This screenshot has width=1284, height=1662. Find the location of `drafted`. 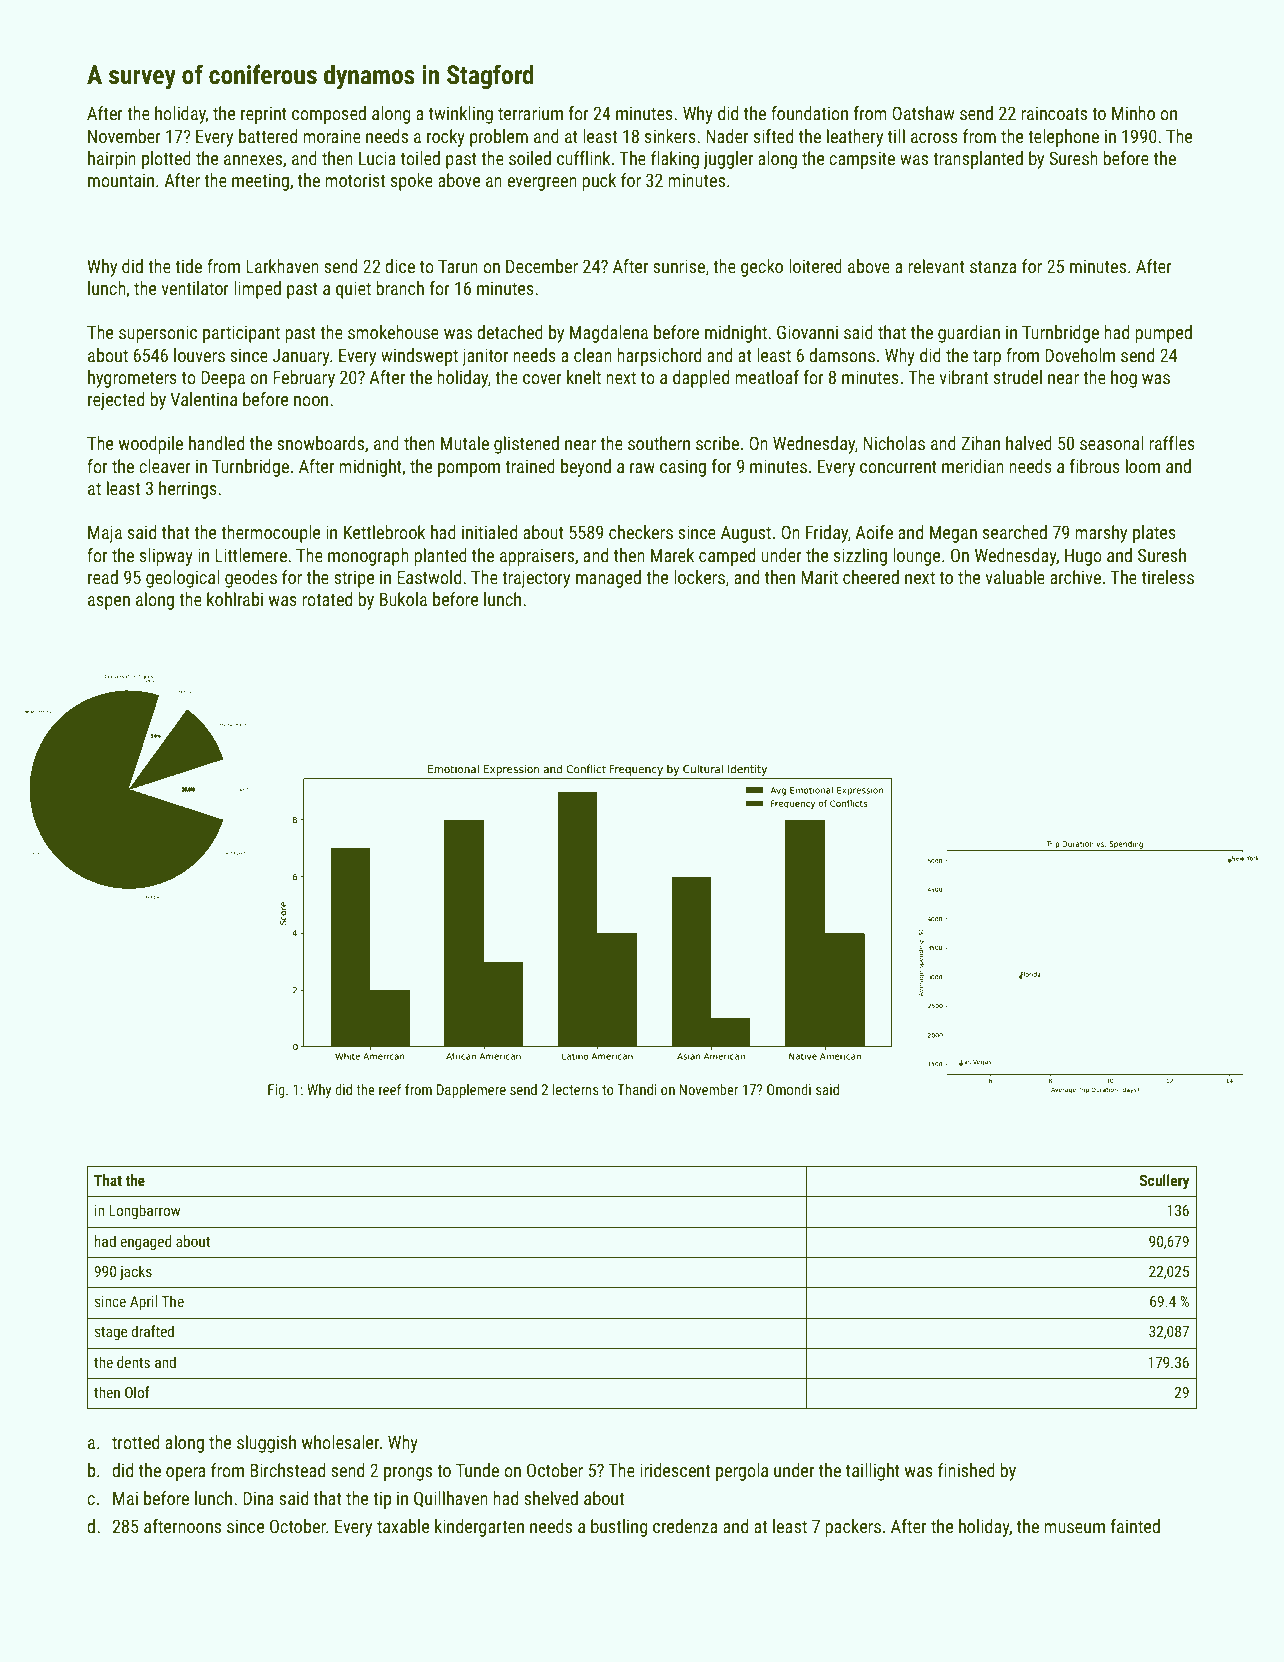

drafted is located at coordinates (153, 1331).
